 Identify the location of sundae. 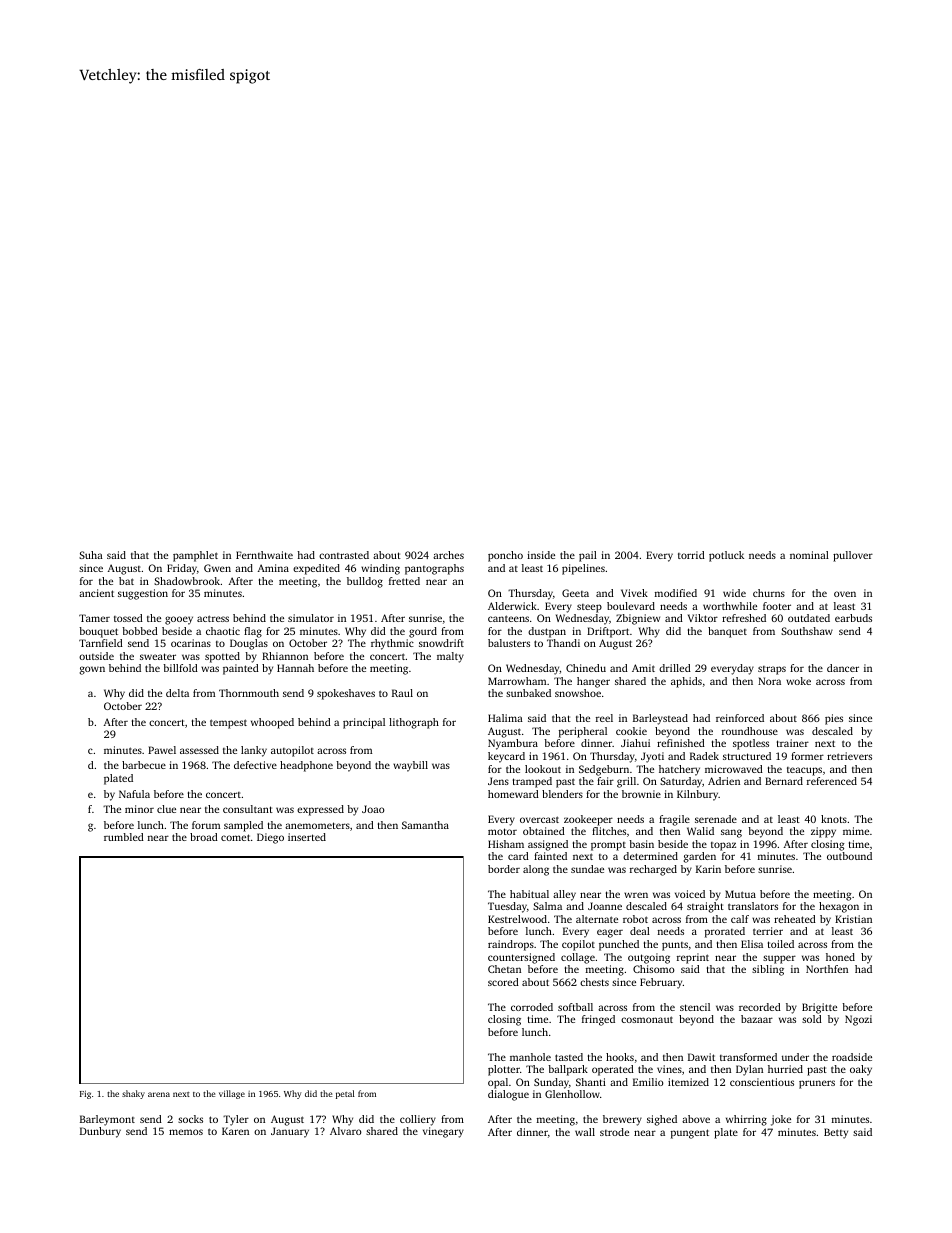
(587, 869).
